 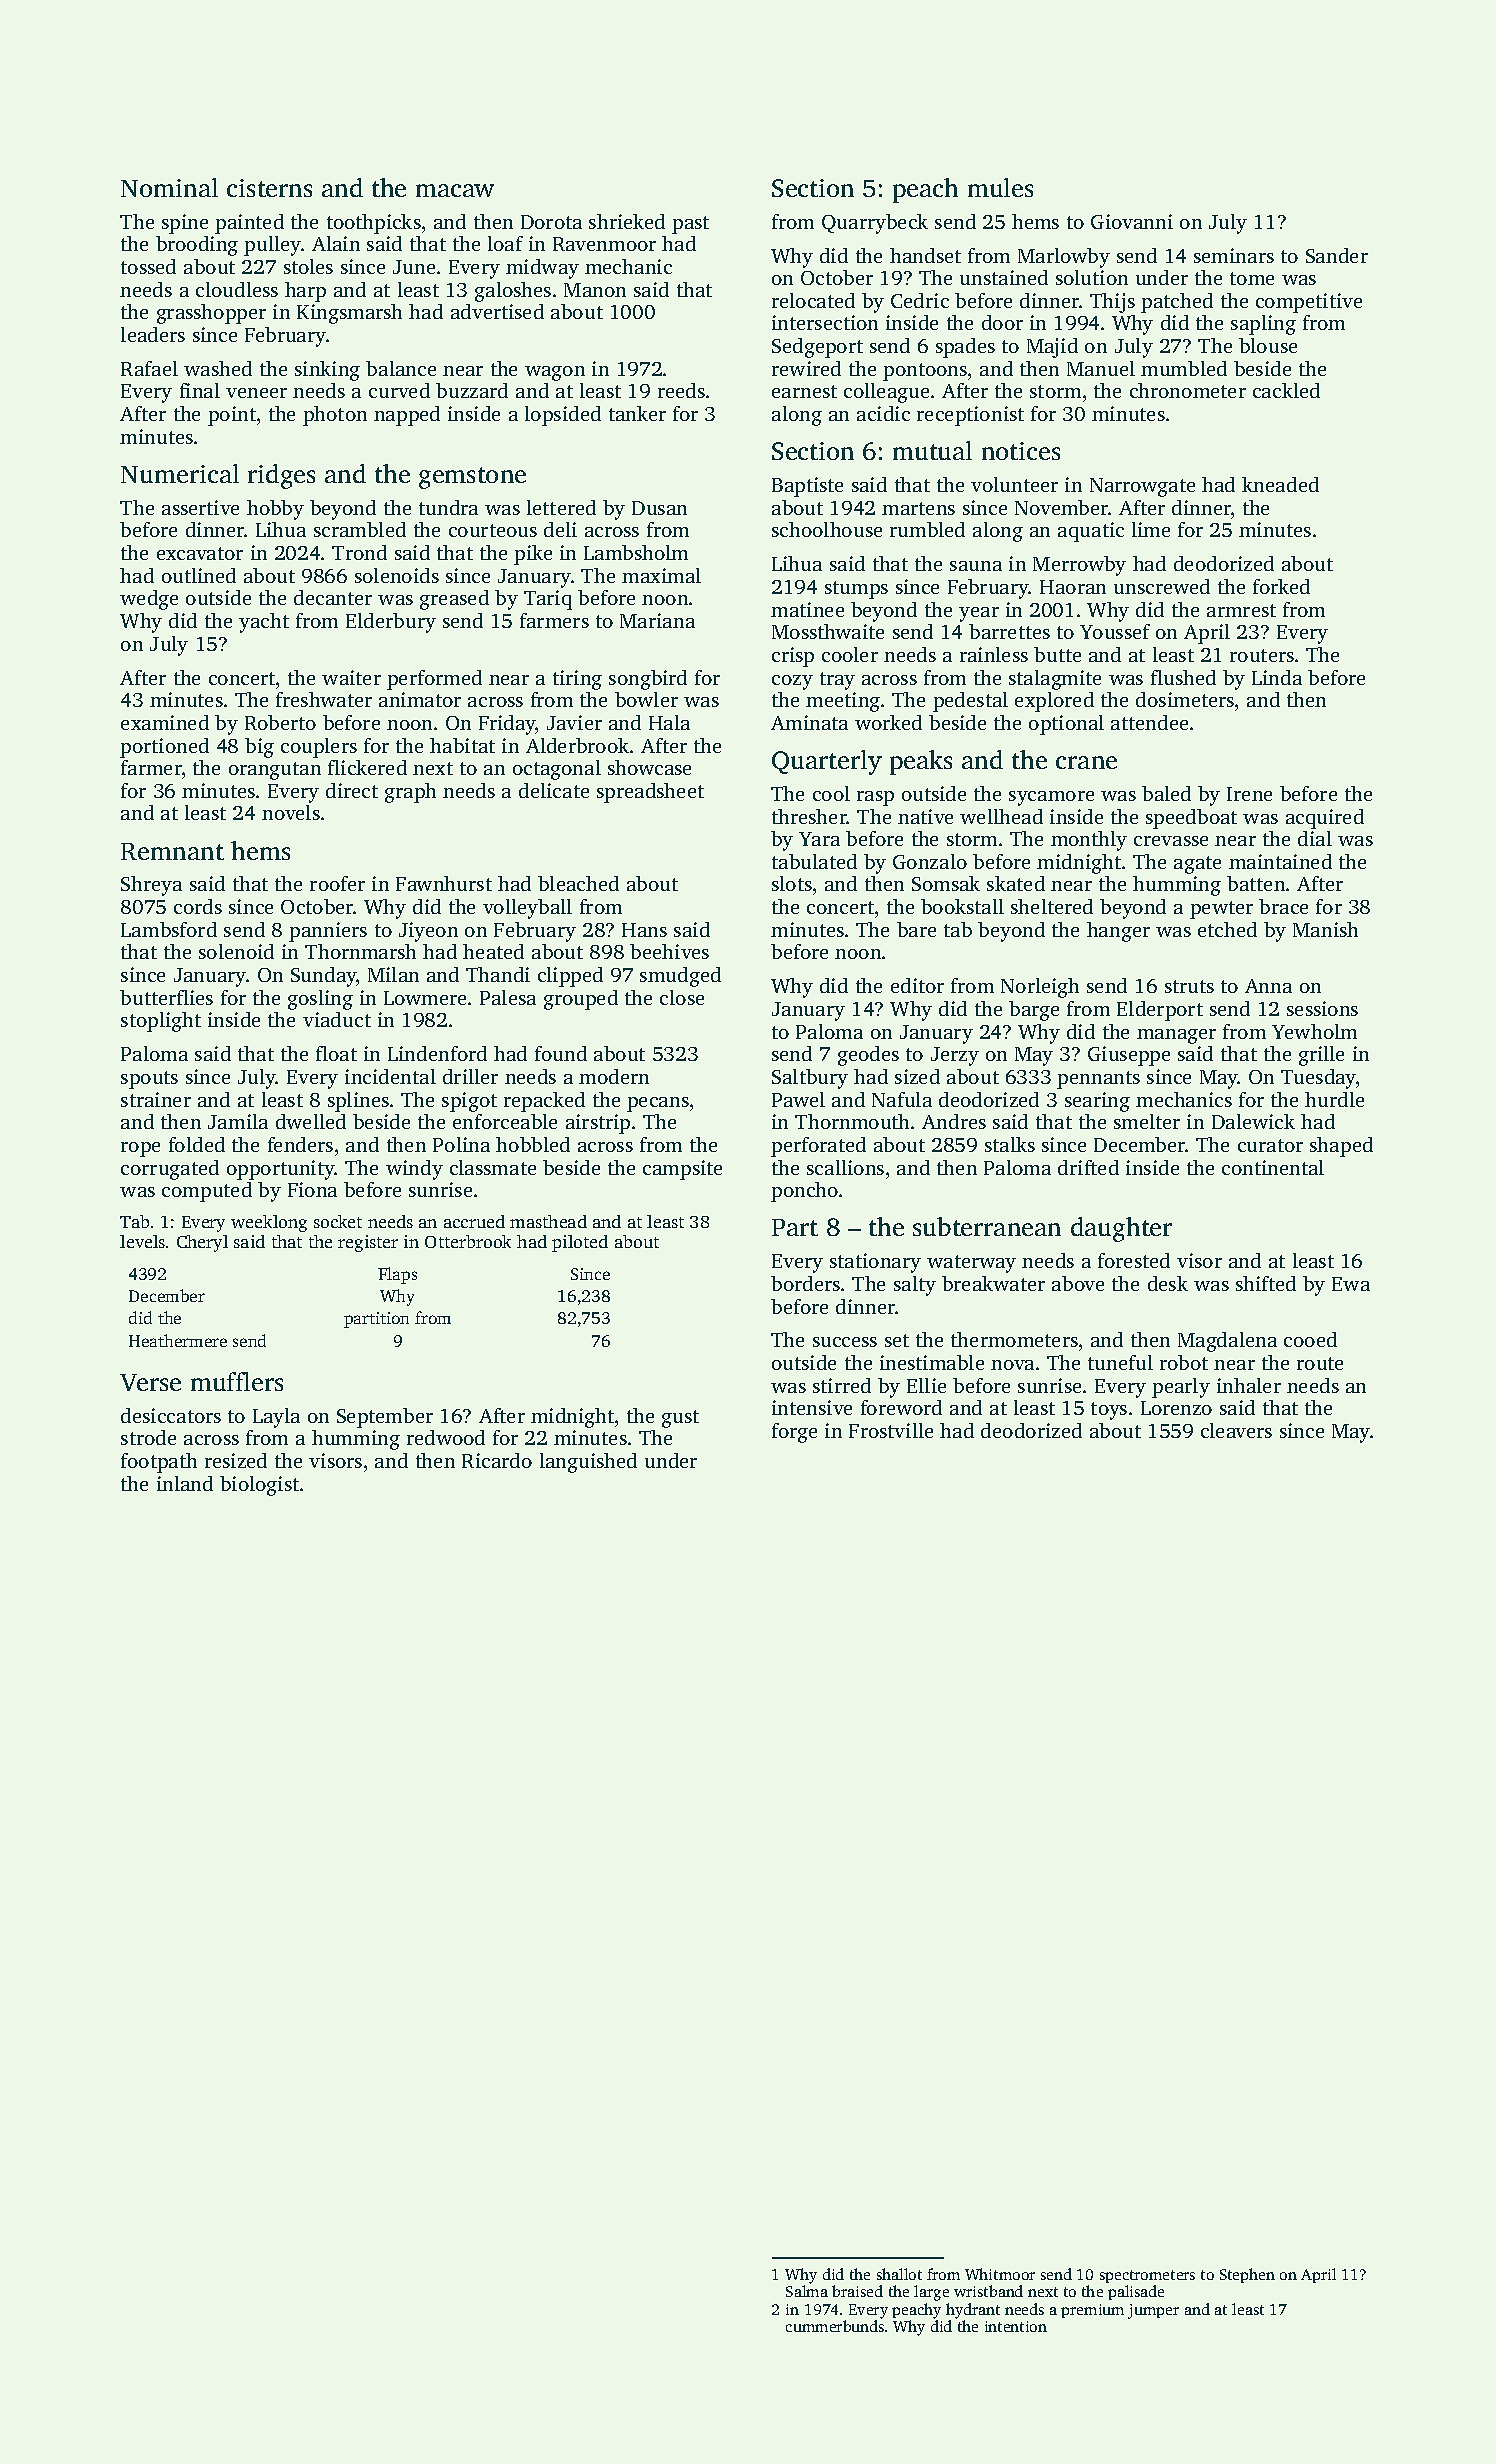 What do you see at coordinates (185, 1483) in the document?
I see `inland` at bounding box center [185, 1483].
